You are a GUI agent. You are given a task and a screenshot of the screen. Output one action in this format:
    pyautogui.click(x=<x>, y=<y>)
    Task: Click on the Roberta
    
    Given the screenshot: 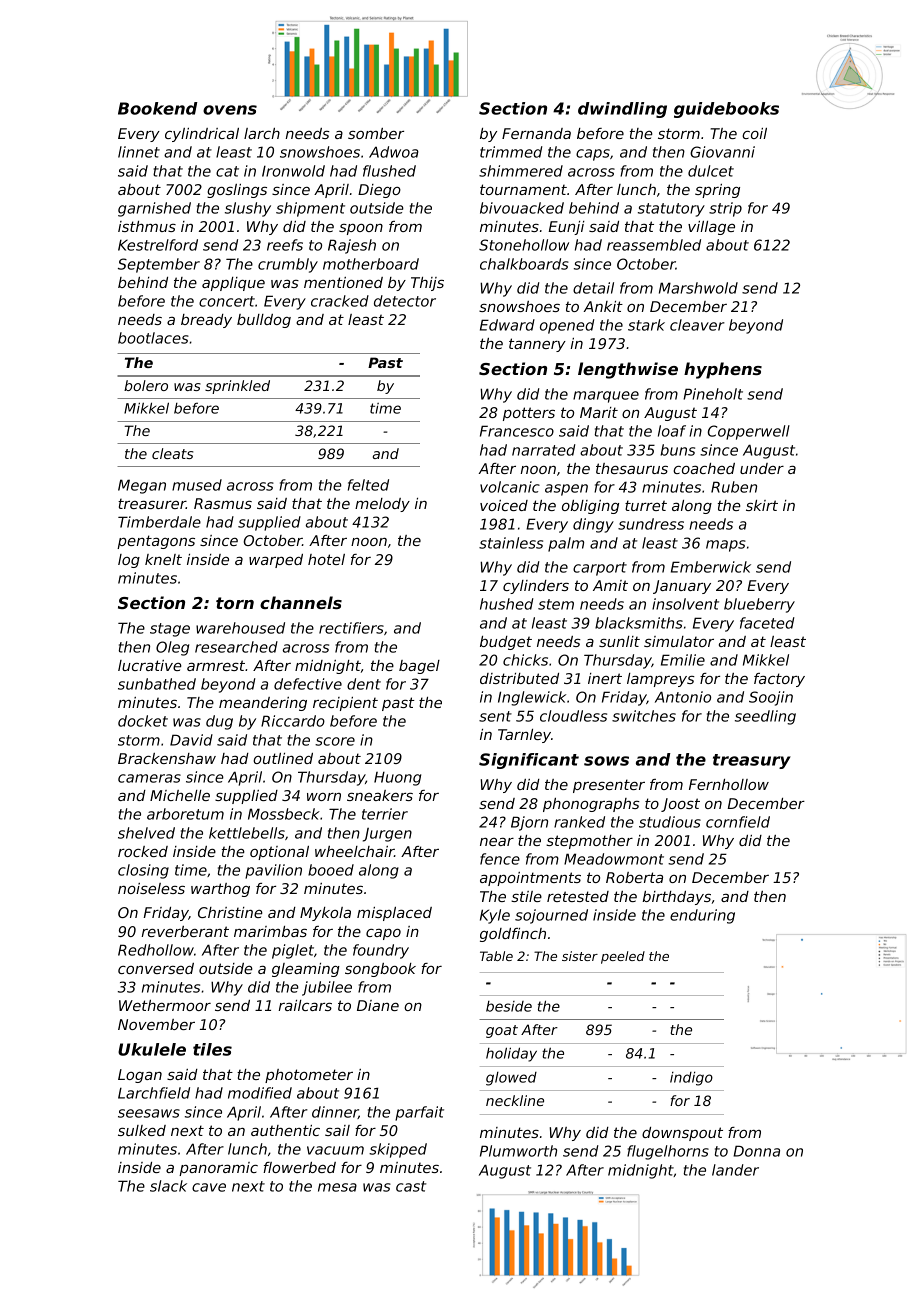 What is the action you would take?
    pyautogui.click(x=634, y=877)
